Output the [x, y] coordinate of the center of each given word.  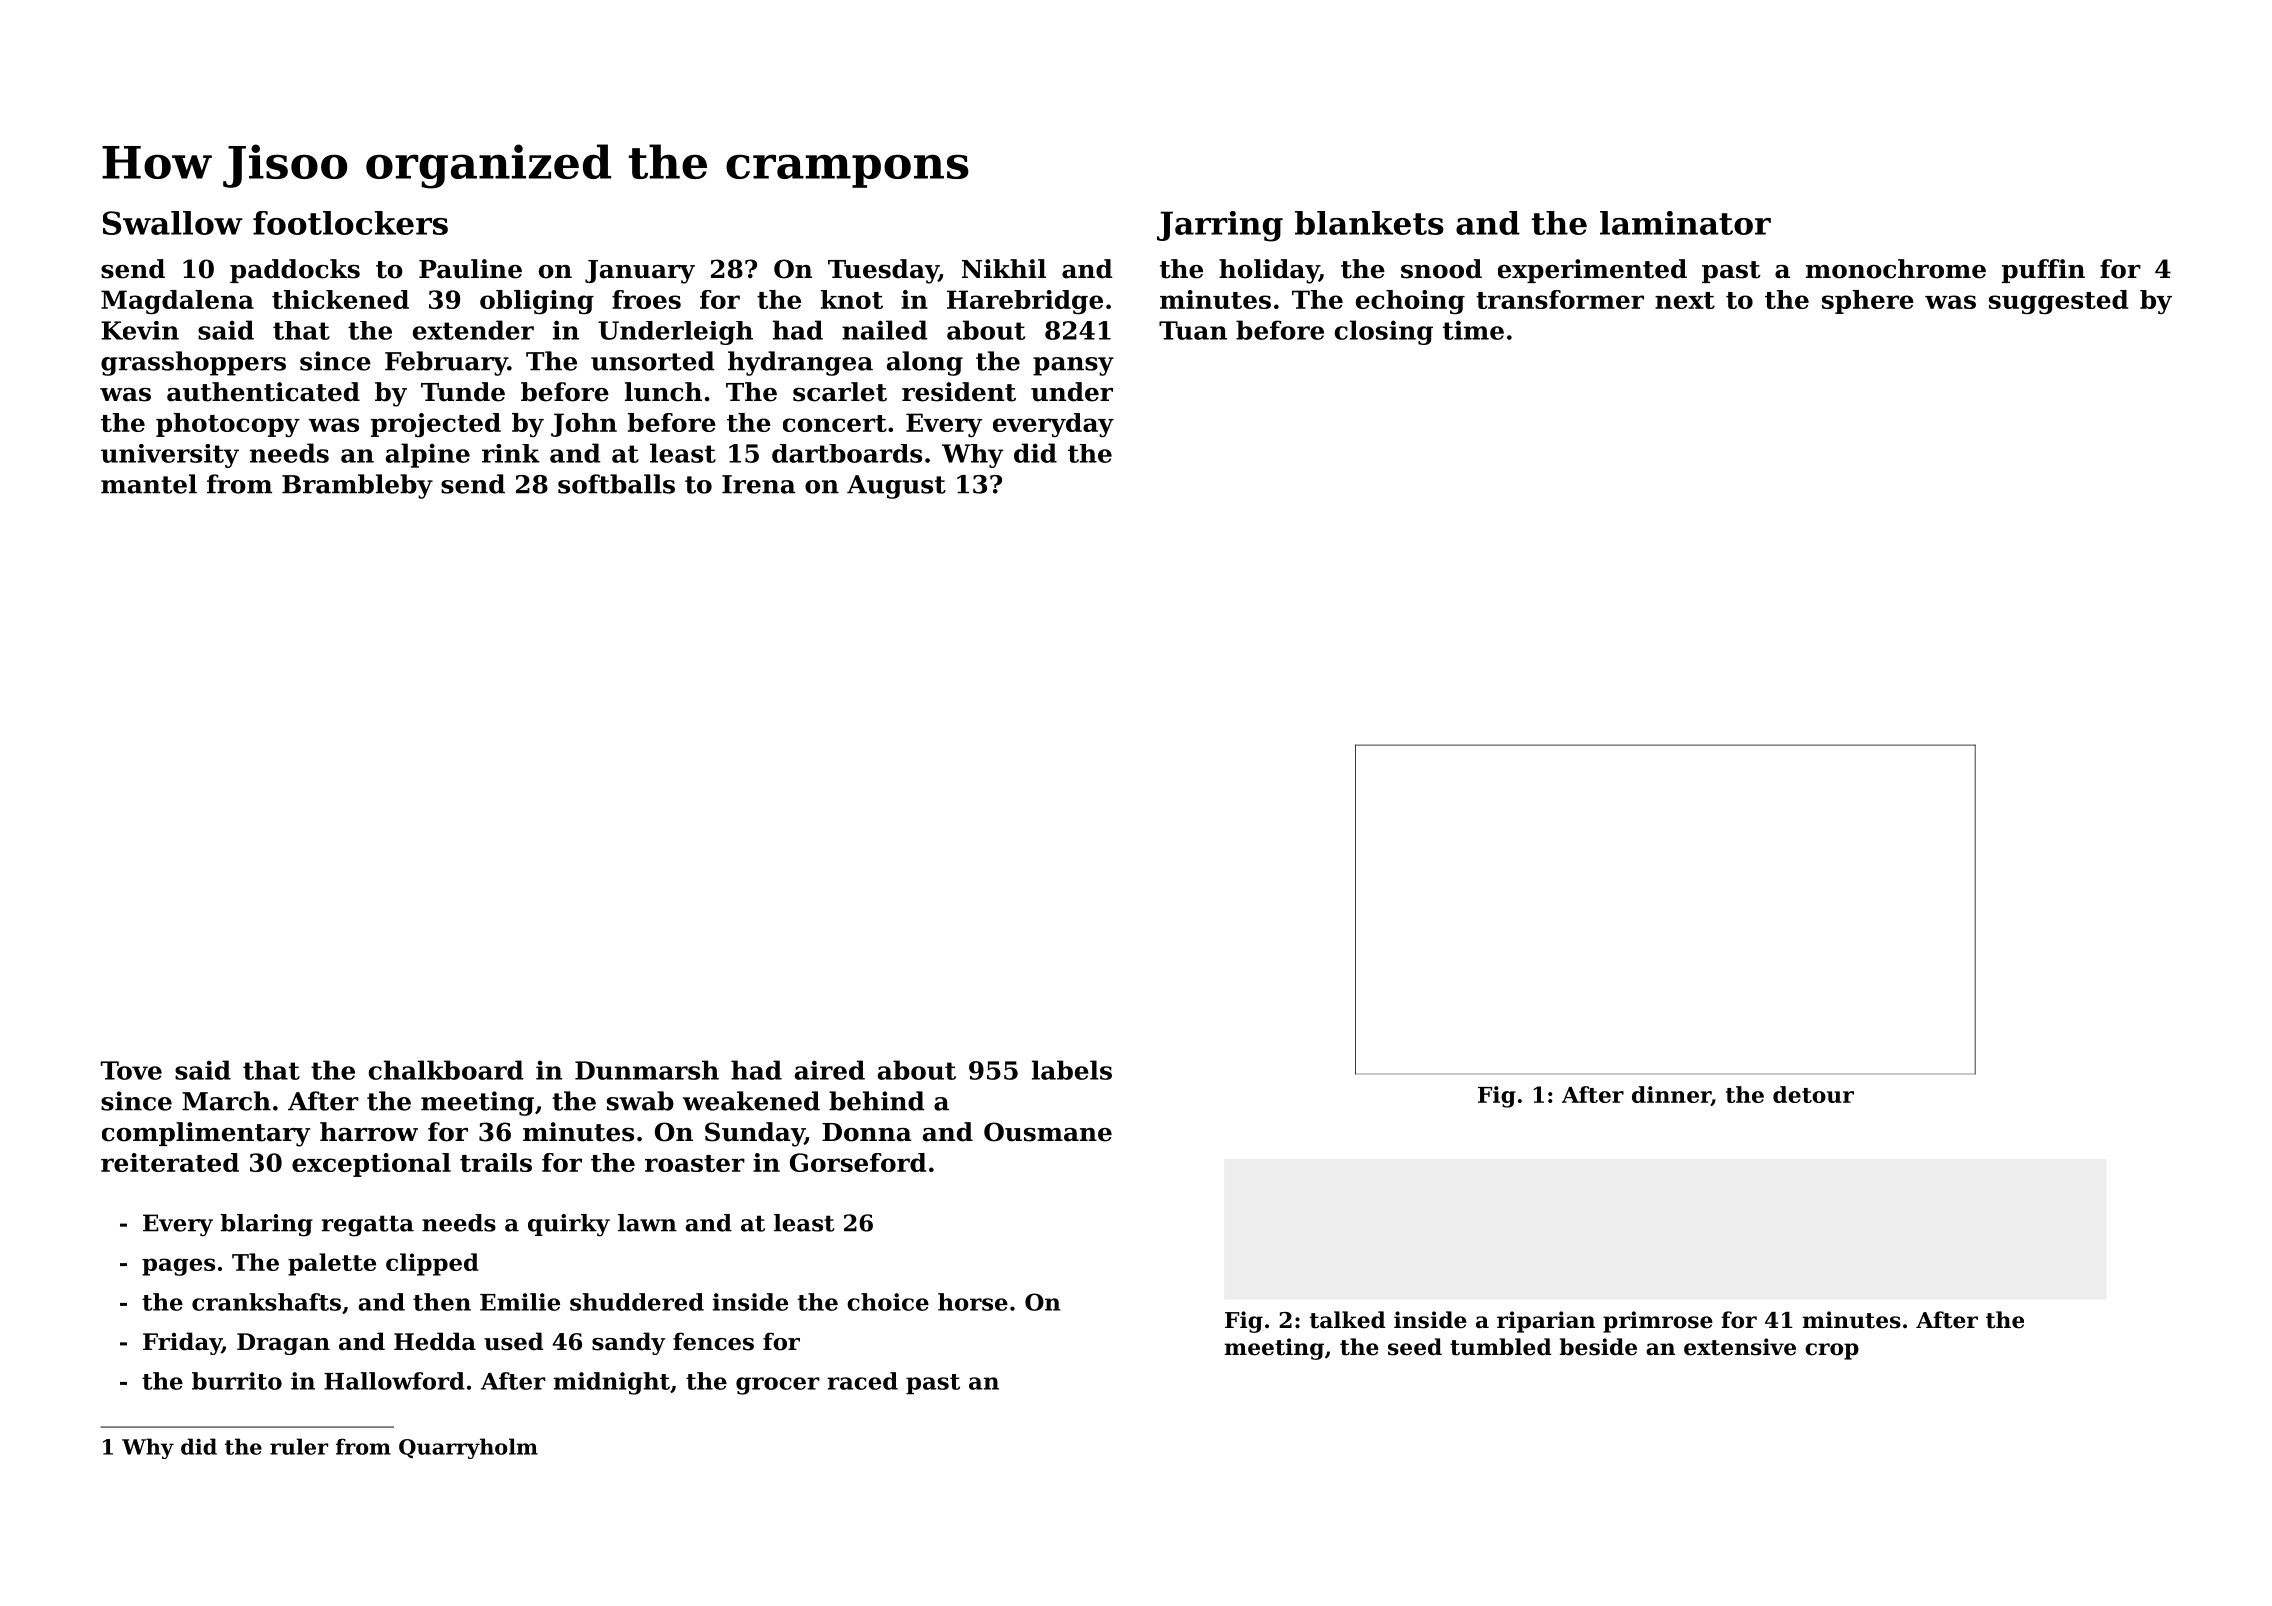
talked [1348, 1320]
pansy [1073, 366]
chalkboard [446, 1070]
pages [178, 1267]
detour [1813, 1094]
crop [1832, 1351]
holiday [1269, 271]
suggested [2058, 302]
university [170, 456]
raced [862, 1381]
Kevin [140, 330]
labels [1072, 1070]
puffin [2043, 271]
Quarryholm [468, 1448]
